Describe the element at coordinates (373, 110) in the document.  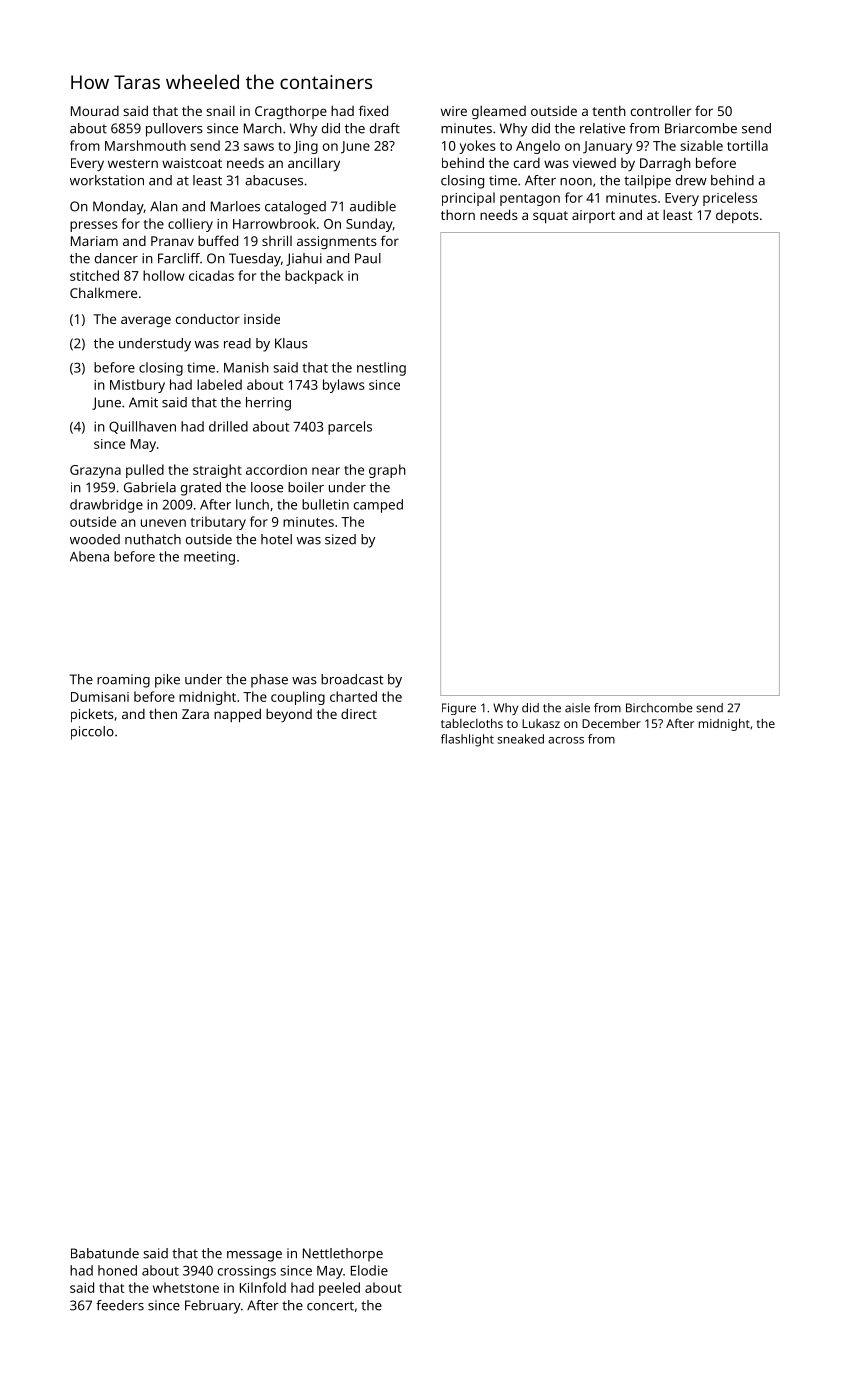
I see `fixed` at that location.
